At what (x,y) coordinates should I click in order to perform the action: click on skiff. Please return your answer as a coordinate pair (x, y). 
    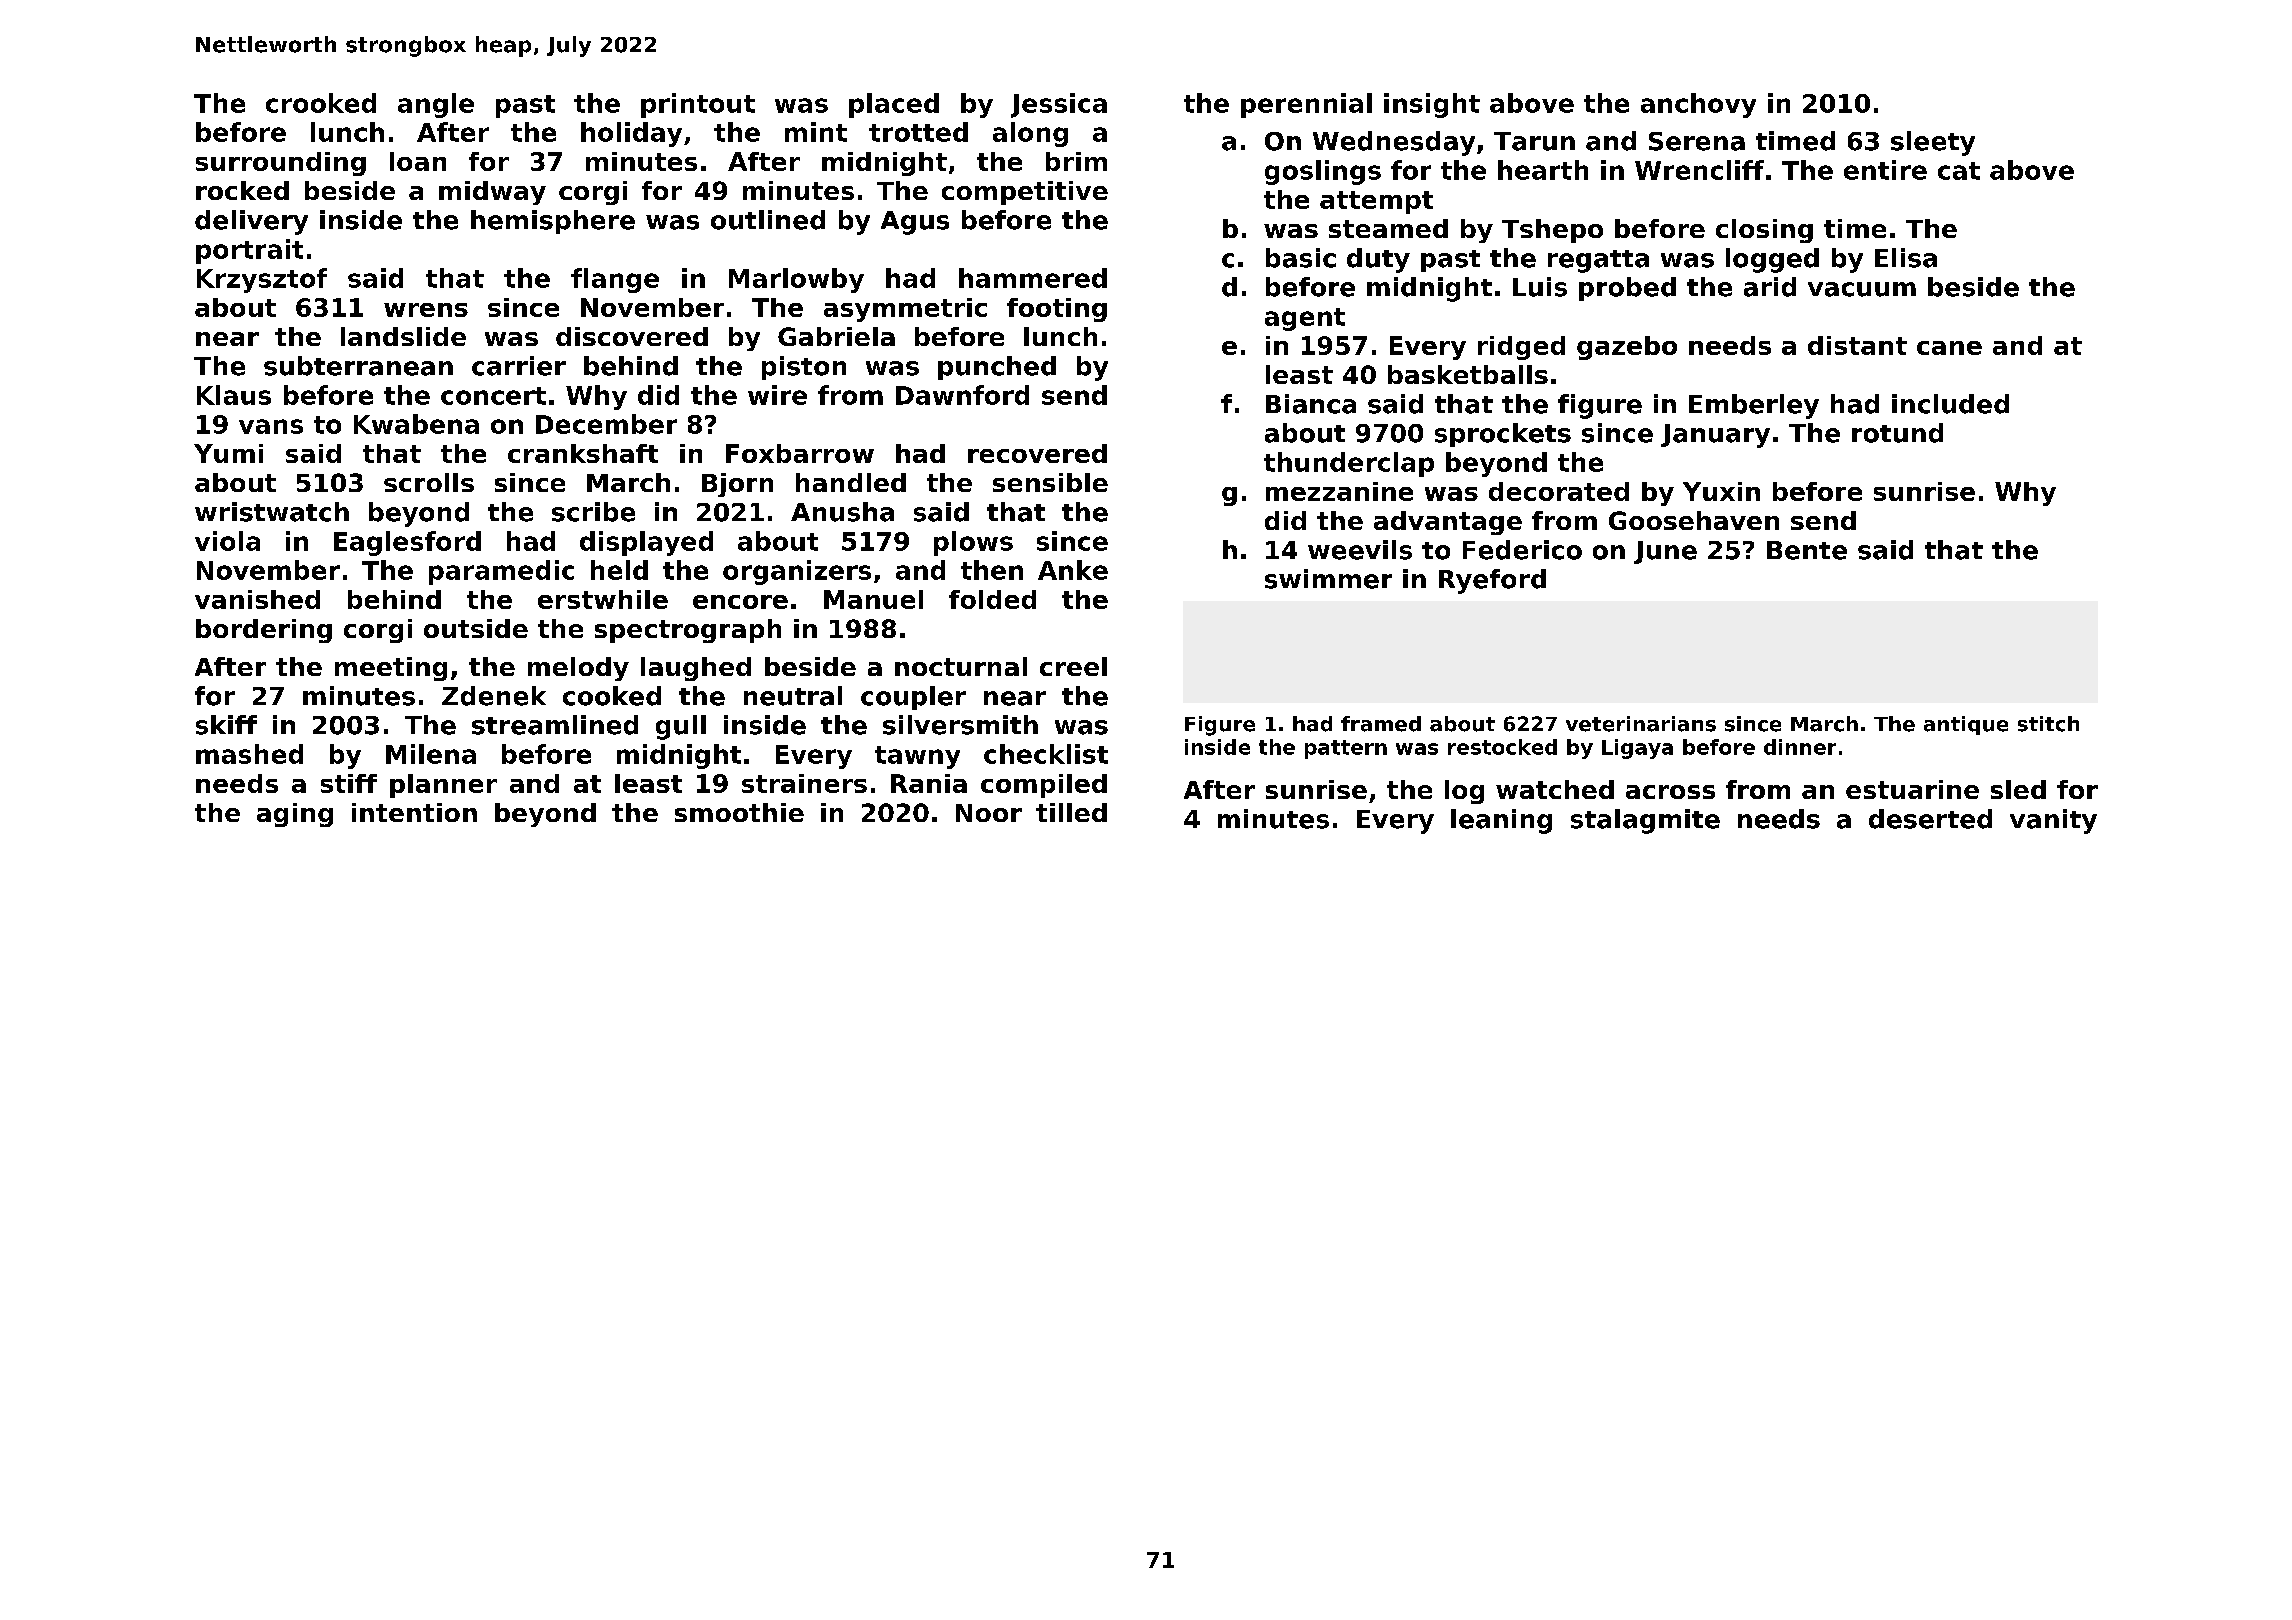
    Looking at the image, I should click on (226, 725).
